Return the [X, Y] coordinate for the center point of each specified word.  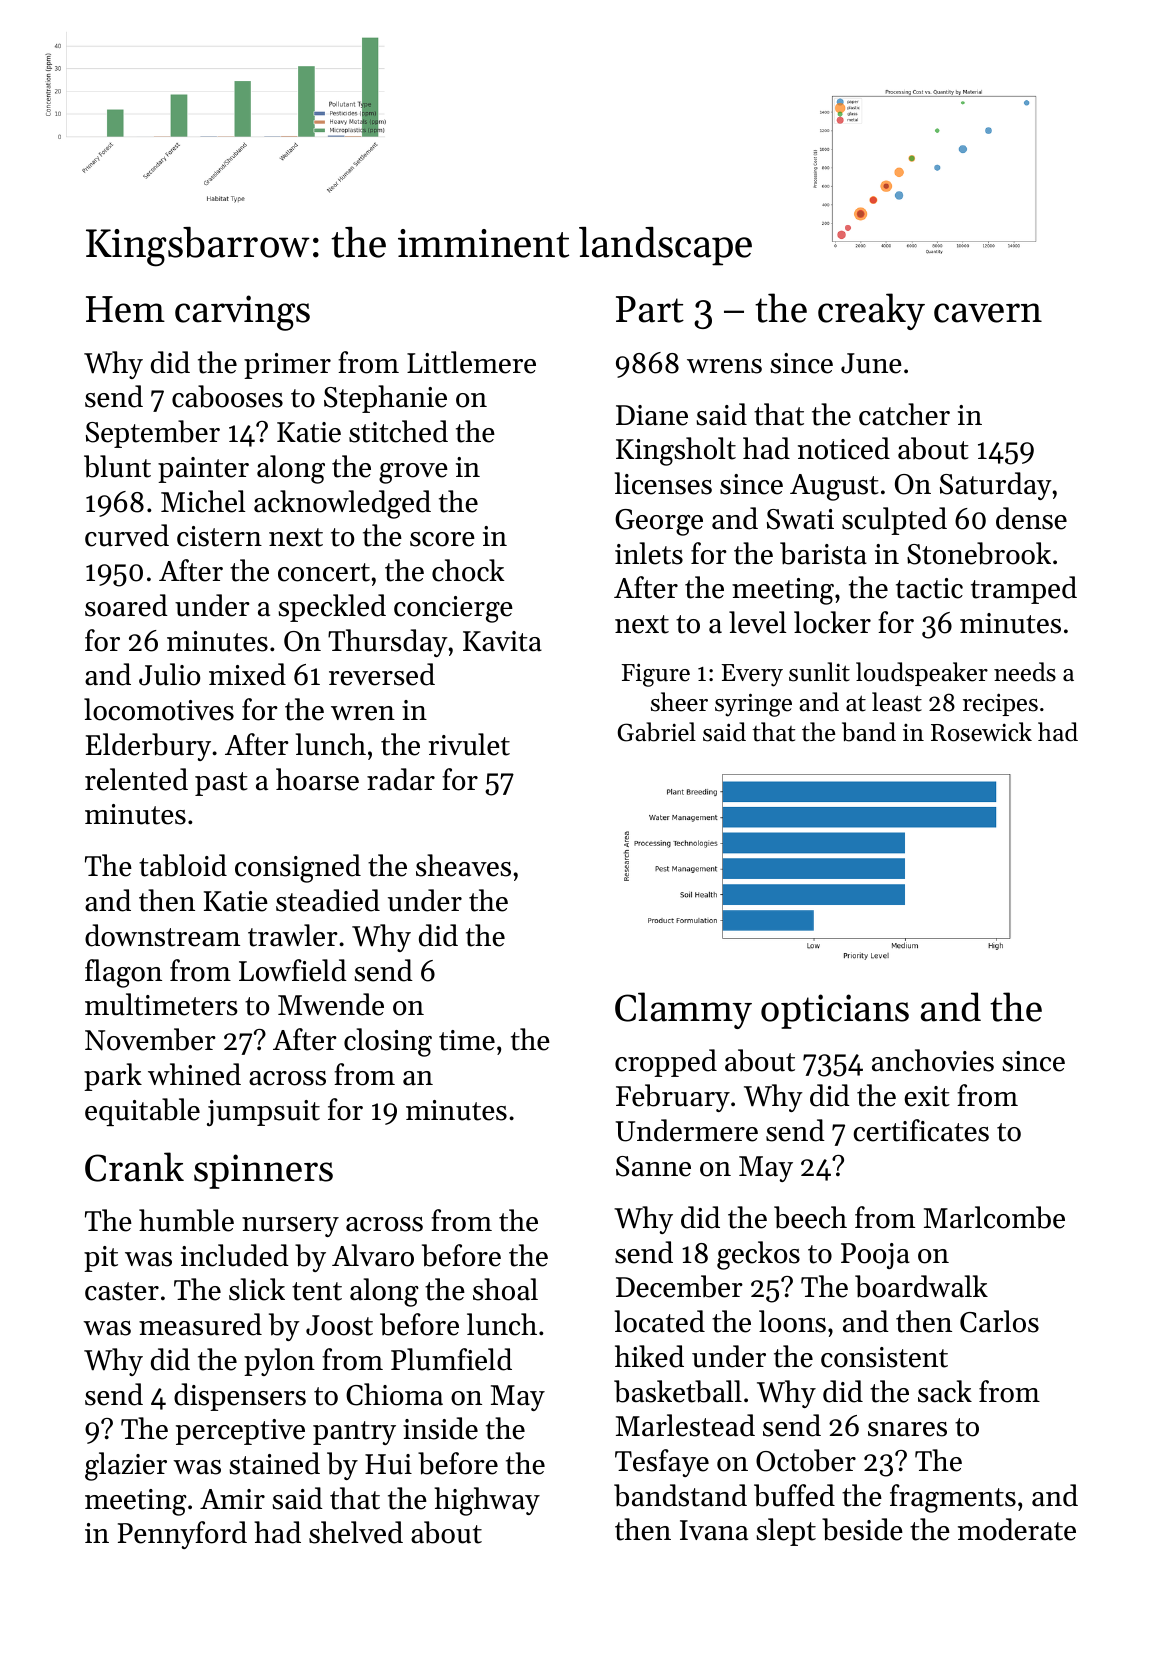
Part [650, 309]
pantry [354, 1433]
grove [413, 473]
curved [127, 535]
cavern [988, 313]
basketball [678, 1391]
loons [792, 1321]
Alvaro [373, 1255]
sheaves [463, 865]
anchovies [933, 1060]
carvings [242, 313]
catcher [904, 414]
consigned [298, 868]
